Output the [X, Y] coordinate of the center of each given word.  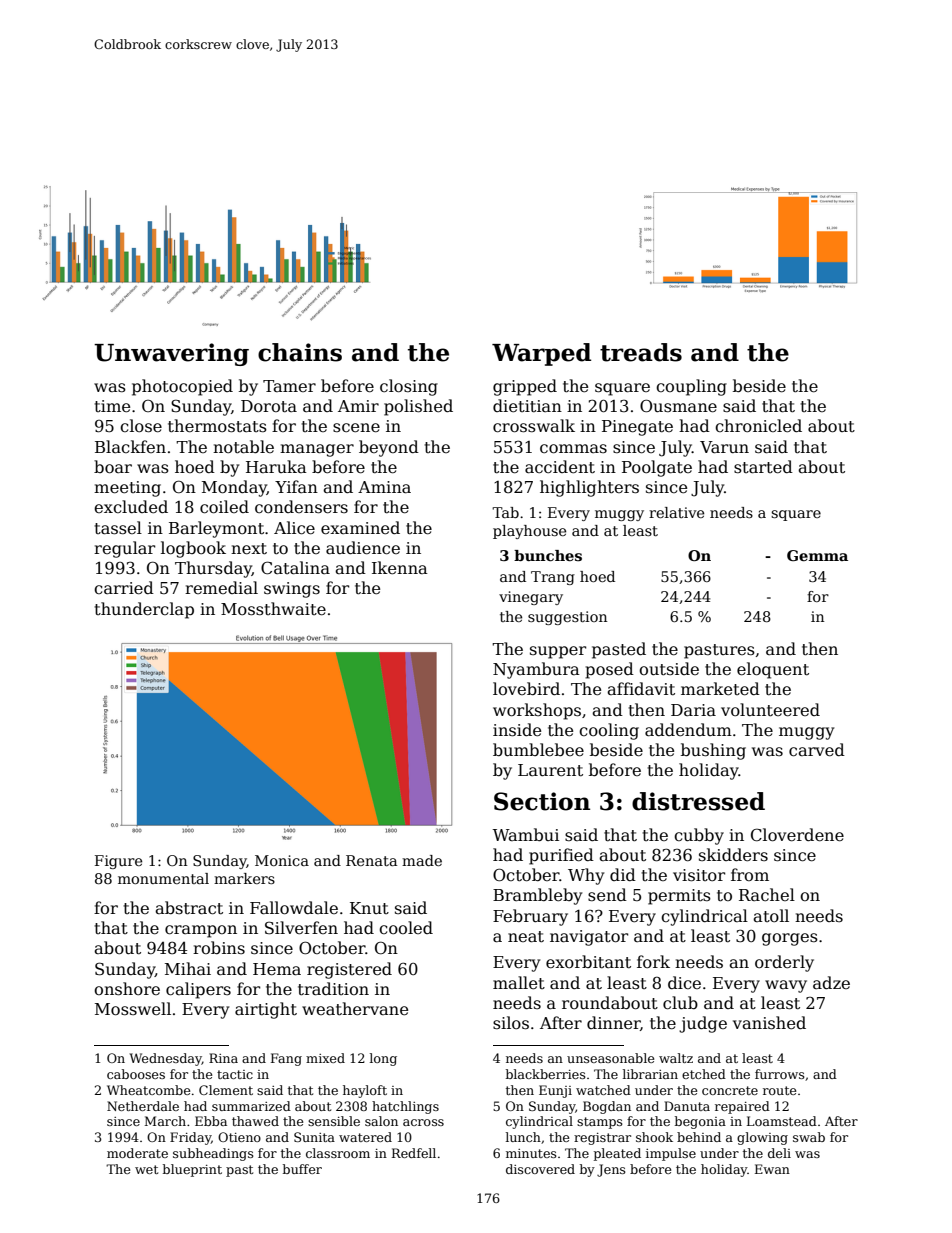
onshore [127, 989]
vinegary [531, 598]
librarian [650, 1074]
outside [669, 669]
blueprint [192, 1170]
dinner [613, 1023]
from [750, 874]
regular [124, 549]
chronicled [758, 426]
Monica [282, 860]
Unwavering [171, 354]
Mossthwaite [273, 609]
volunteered [770, 710]
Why [586, 876]
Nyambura [536, 670]
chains [300, 352]
